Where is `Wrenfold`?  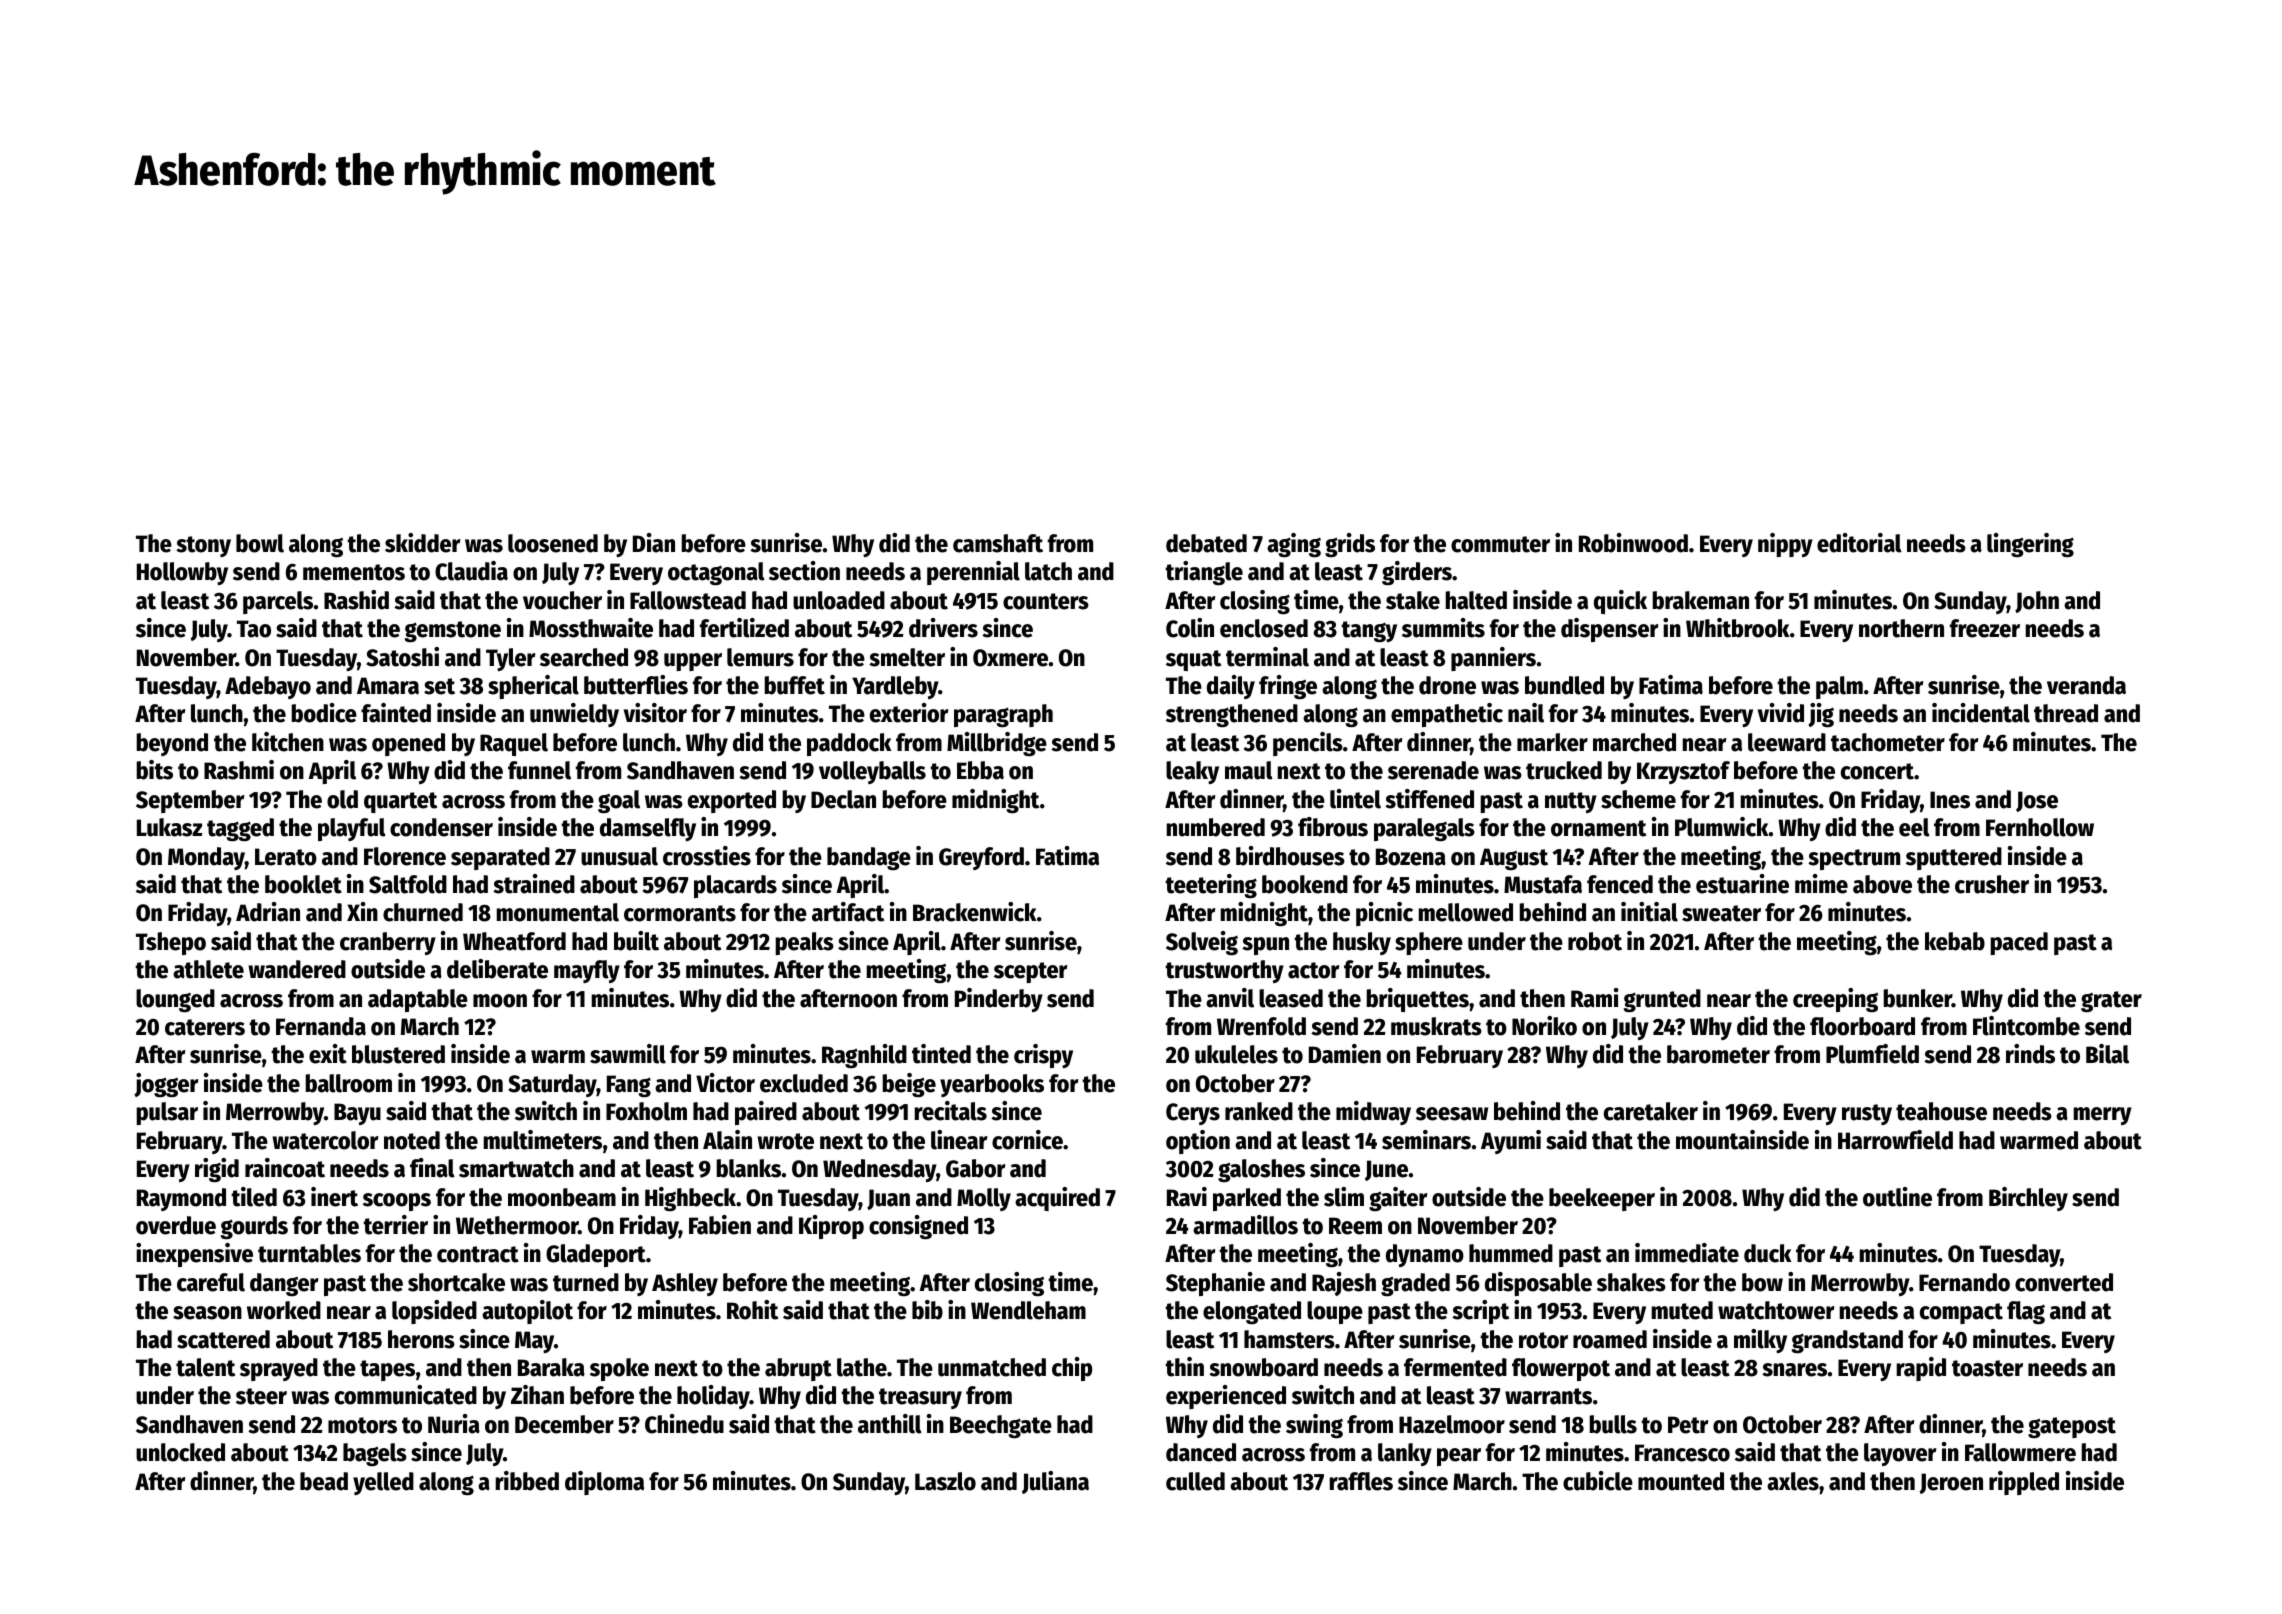 Wrenfold is located at coordinates (1261, 1026).
